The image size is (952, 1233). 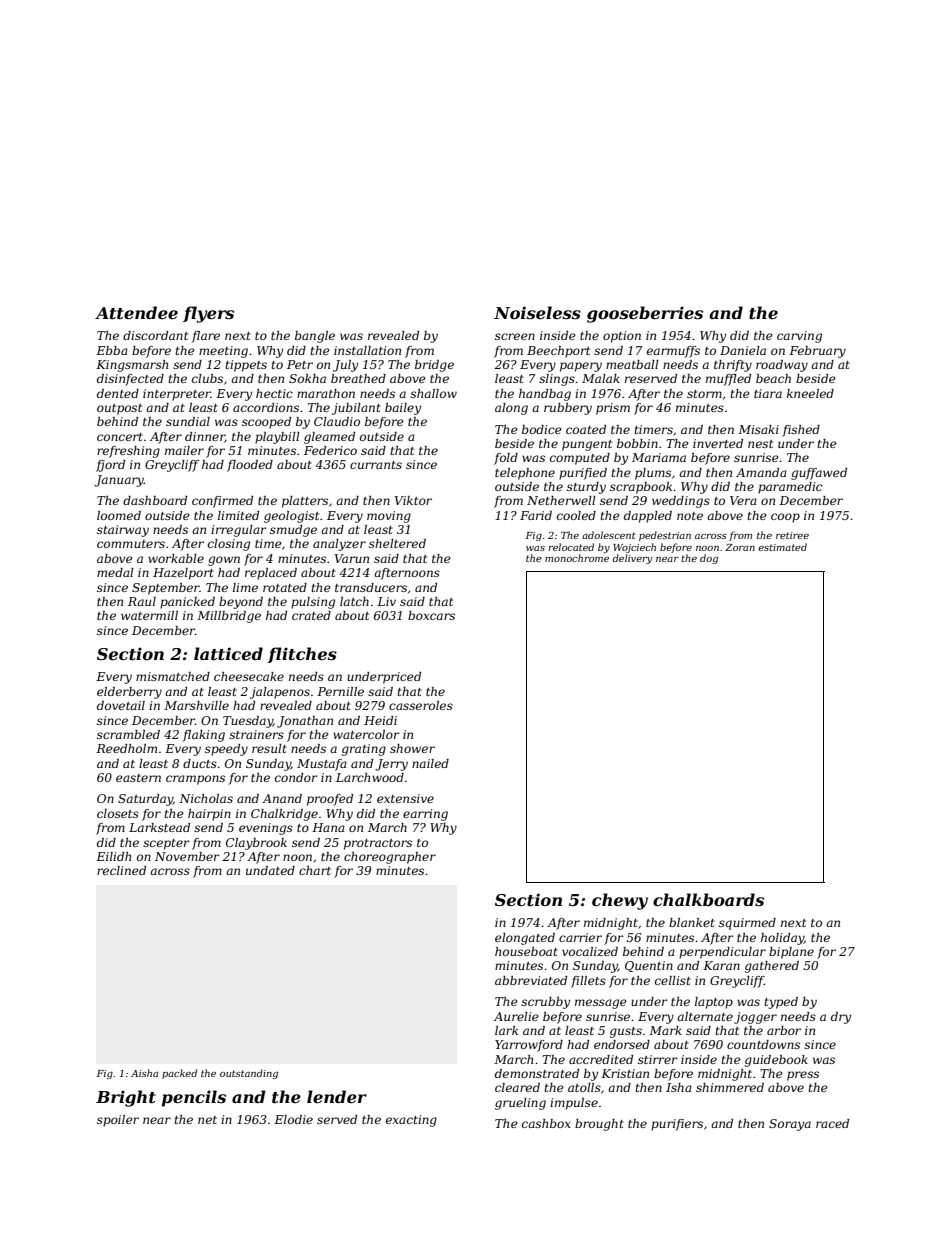 I want to click on flyers, so click(x=208, y=314).
